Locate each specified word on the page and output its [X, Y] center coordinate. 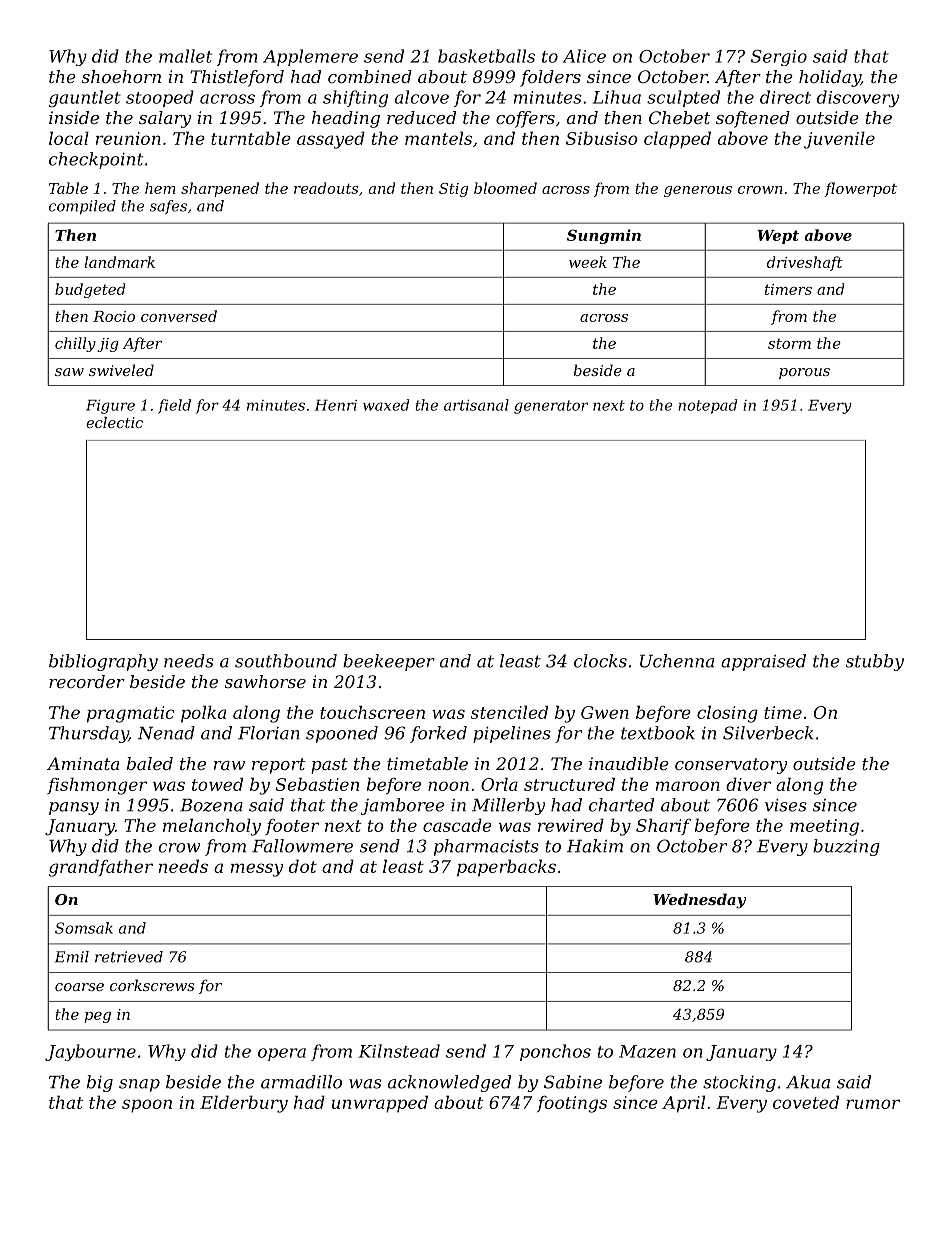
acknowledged [449, 1083]
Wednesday [699, 901]
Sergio [779, 58]
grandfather [101, 868]
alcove [422, 97]
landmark [120, 262]
